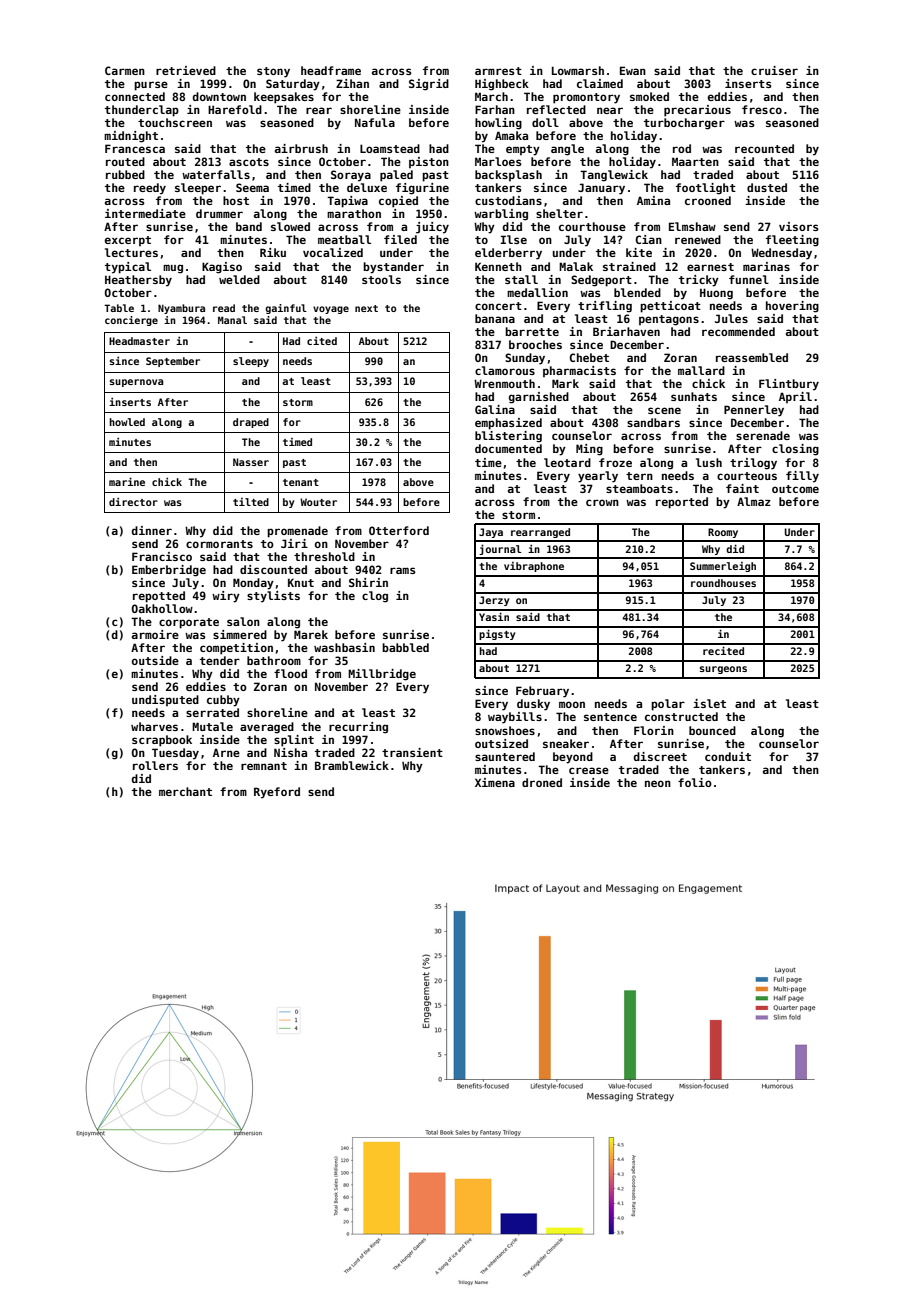 The image size is (924, 1308). Describe the element at coordinates (131, 321) in the document. I see `concierge` at that location.
